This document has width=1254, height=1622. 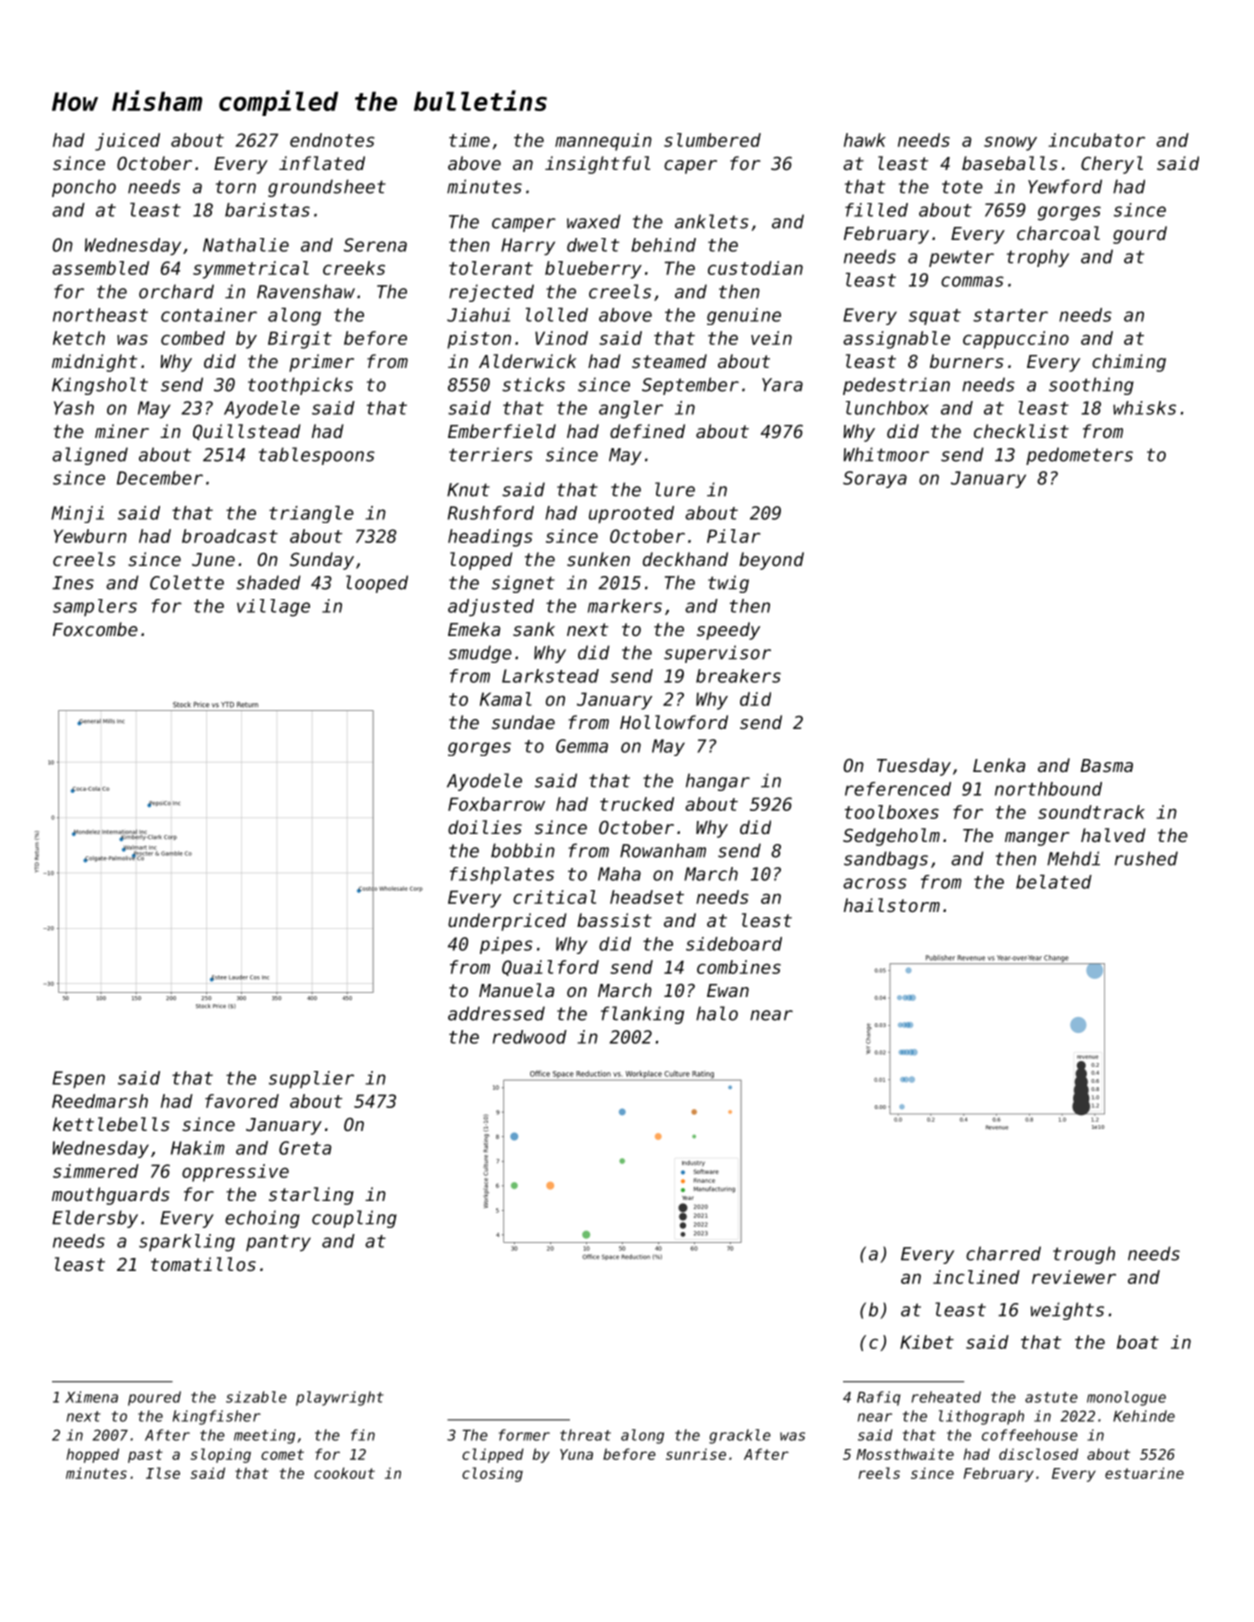 I want to click on juiced, so click(x=127, y=142).
